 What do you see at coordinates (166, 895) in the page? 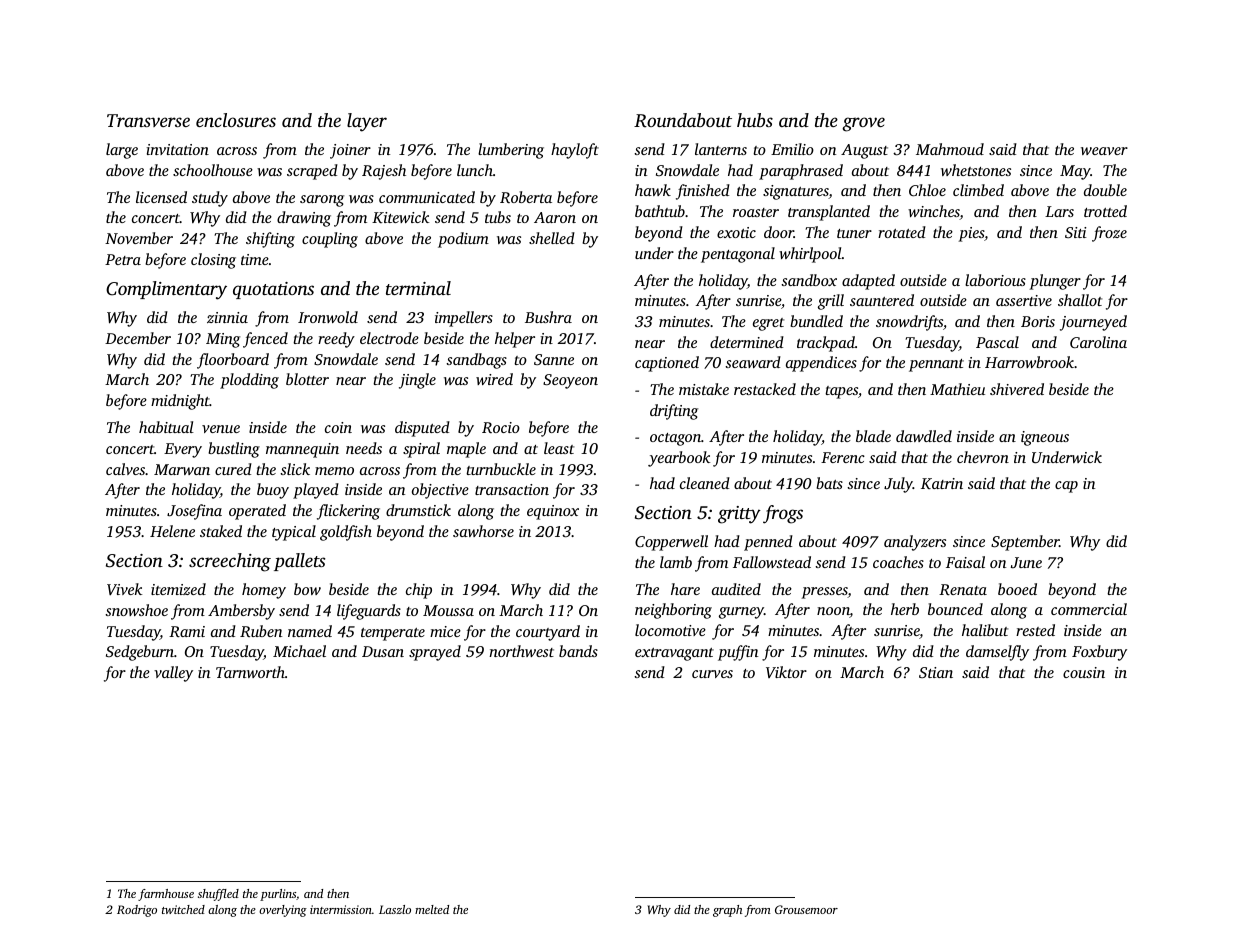
I see `farmhouse` at bounding box center [166, 895].
